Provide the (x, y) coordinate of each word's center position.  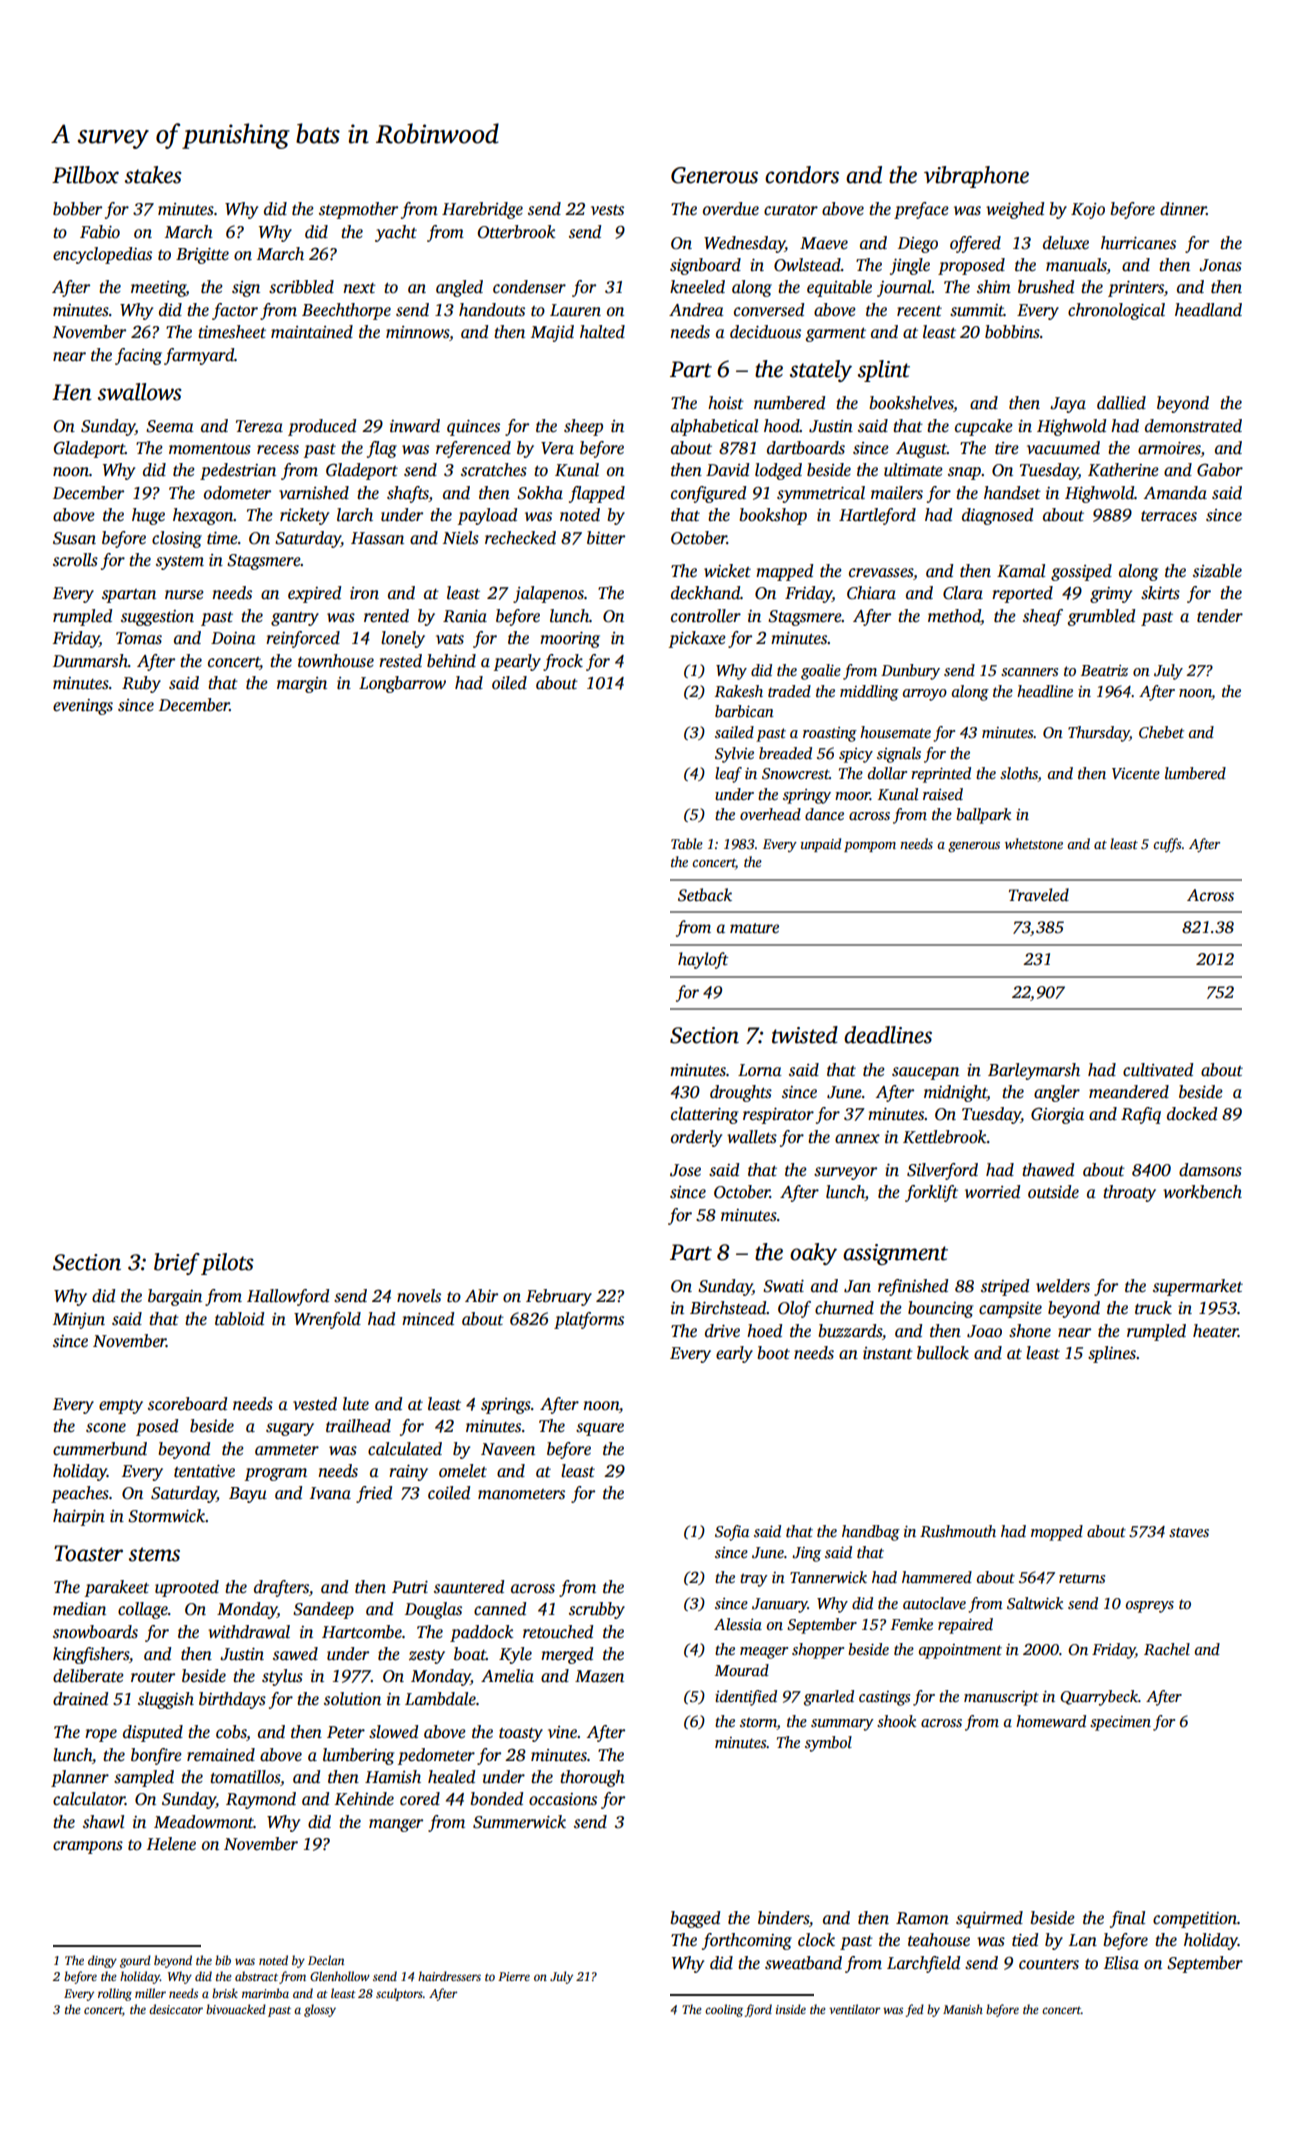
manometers (521, 1494)
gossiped (1081, 572)
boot (773, 1353)
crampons (88, 1847)
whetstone (1034, 843)
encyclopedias (102, 255)
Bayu (248, 1495)
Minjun (79, 1321)
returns (1082, 1578)
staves (1189, 1532)
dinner (1183, 209)
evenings (83, 707)
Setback (705, 895)
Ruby (141, 684)
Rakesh (739, 691)
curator (791, 210)
